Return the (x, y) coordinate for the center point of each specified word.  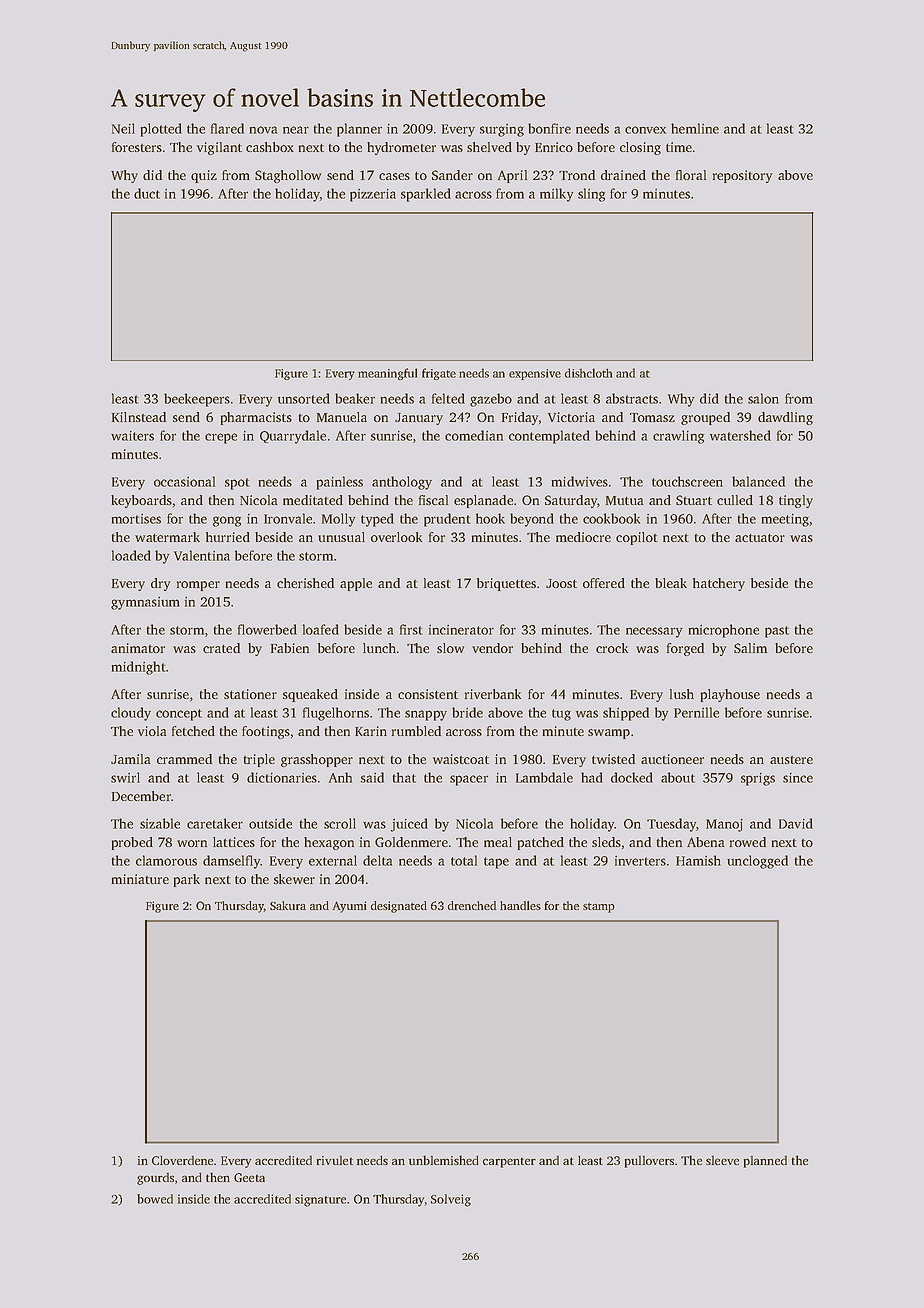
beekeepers (197, 400)
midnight (138, 668)
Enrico (554, 147)
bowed (155, 1199)
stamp (599, 908)
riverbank (493, 694)
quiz (204, 176)
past (777, 632)
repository (742, 176)
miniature (140, 879)
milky (557, 195)
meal (498, 842)
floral (691, 175)
